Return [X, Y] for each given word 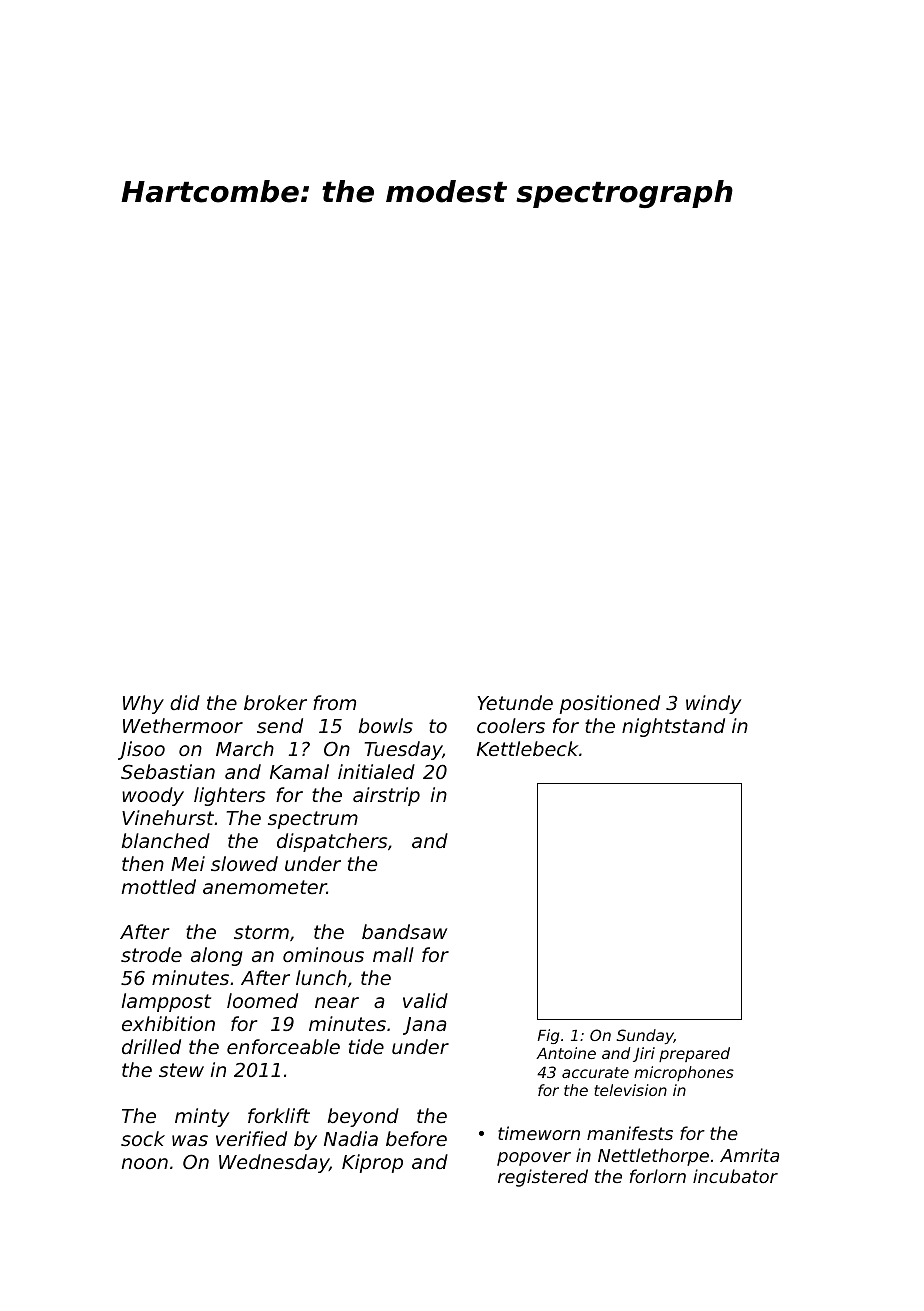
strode [151, 954]
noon [145, 1163]
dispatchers [332, 842]
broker [275, 702]
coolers [511, 725]
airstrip [386, 796]
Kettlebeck [527, 748]
